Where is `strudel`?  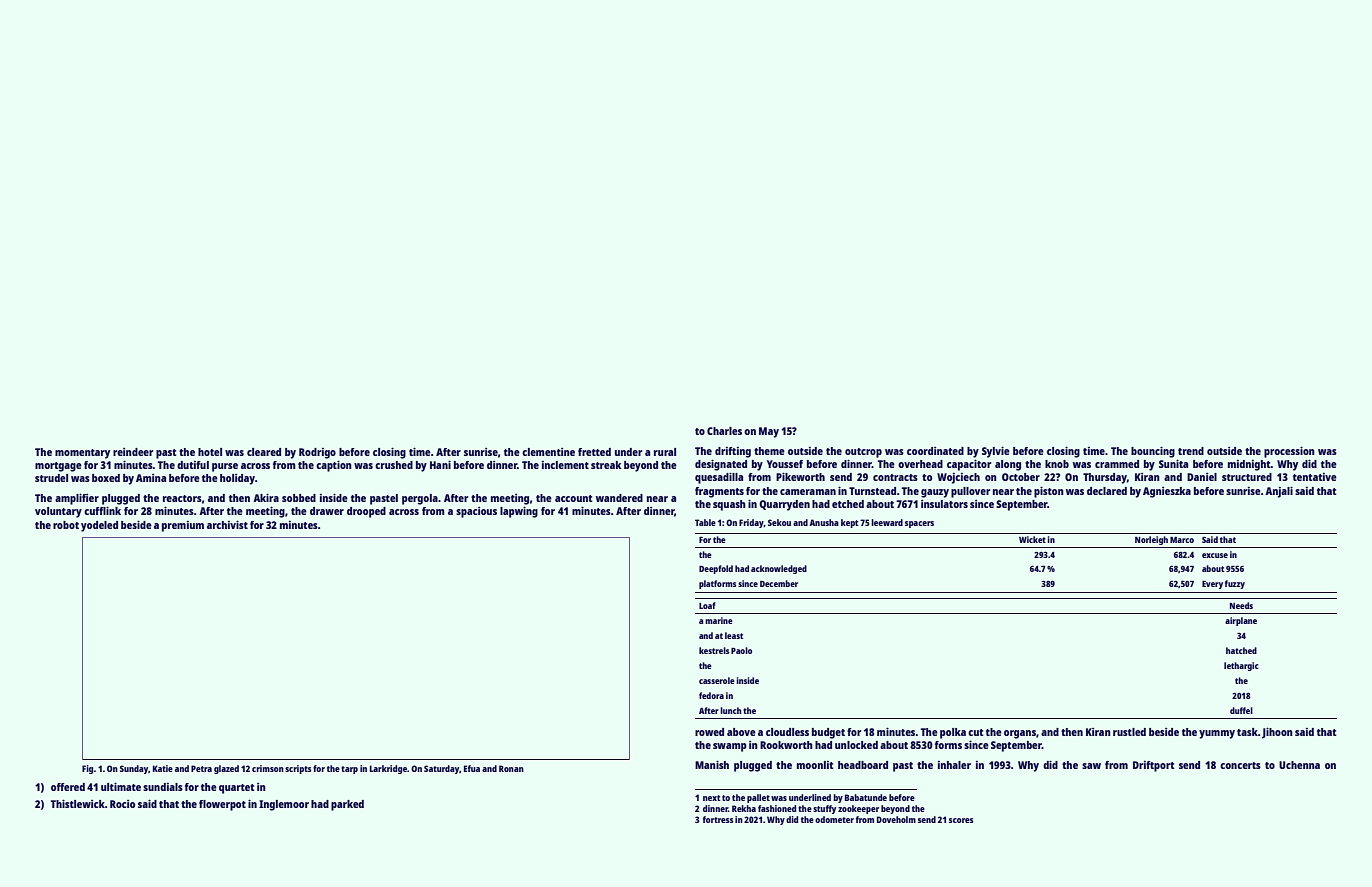 strudel is located at coordinates (51, 478).
